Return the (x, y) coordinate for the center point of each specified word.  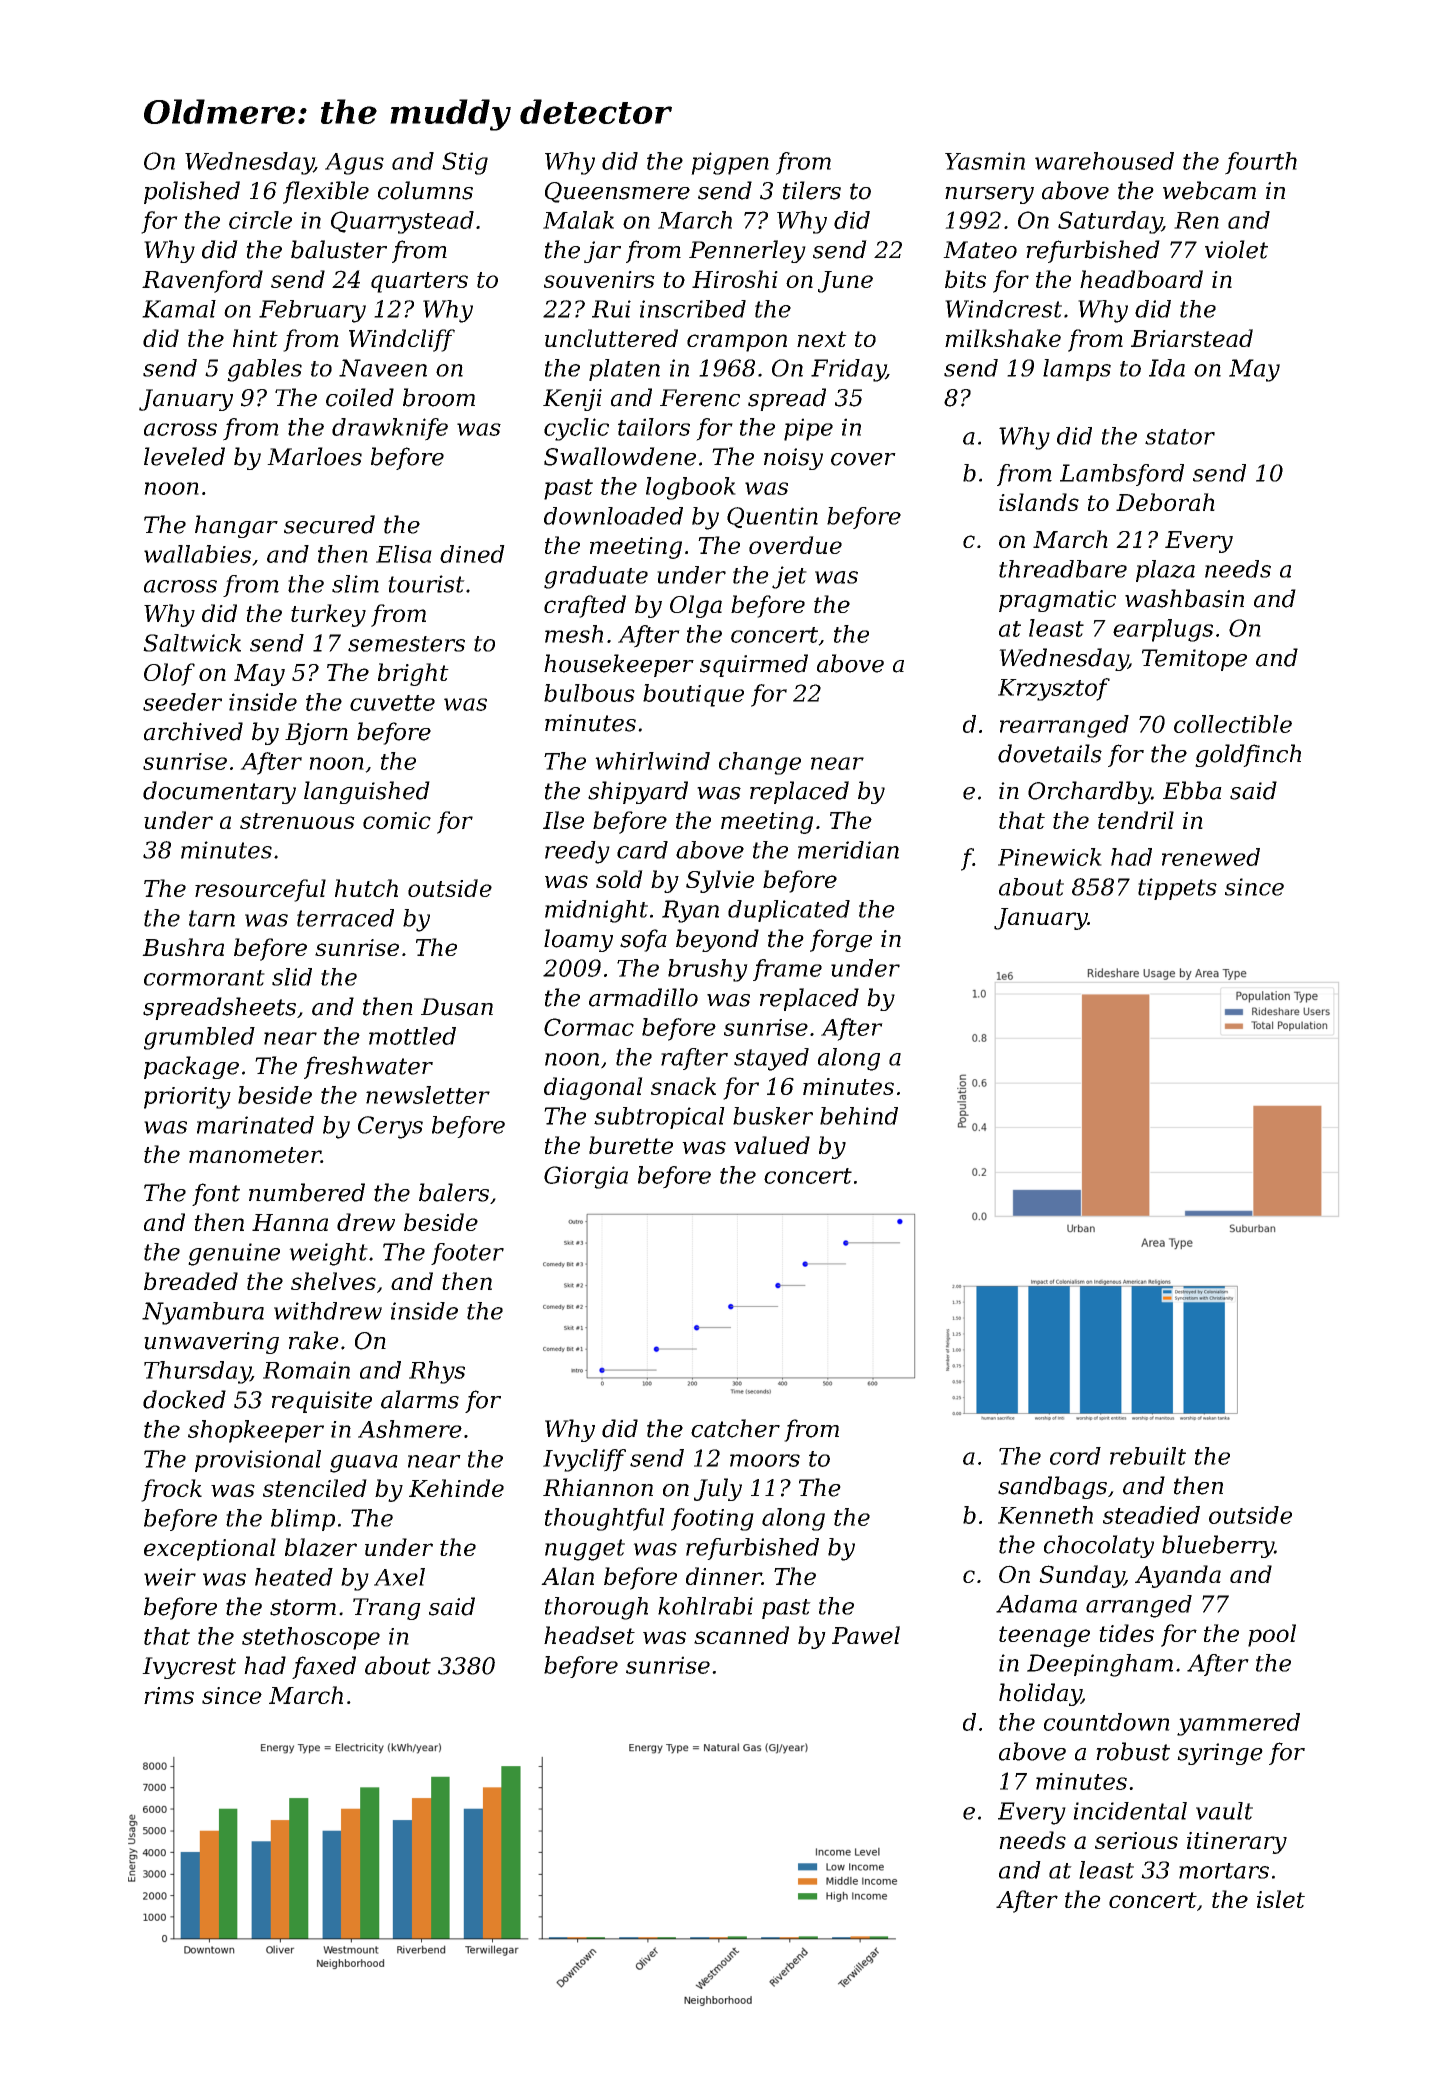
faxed (324, 1667)
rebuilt (1148, 1456)
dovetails (1050, 753)
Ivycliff (584, 1460)
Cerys (390, 1127)
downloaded (613, 516)
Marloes (314, 456)
